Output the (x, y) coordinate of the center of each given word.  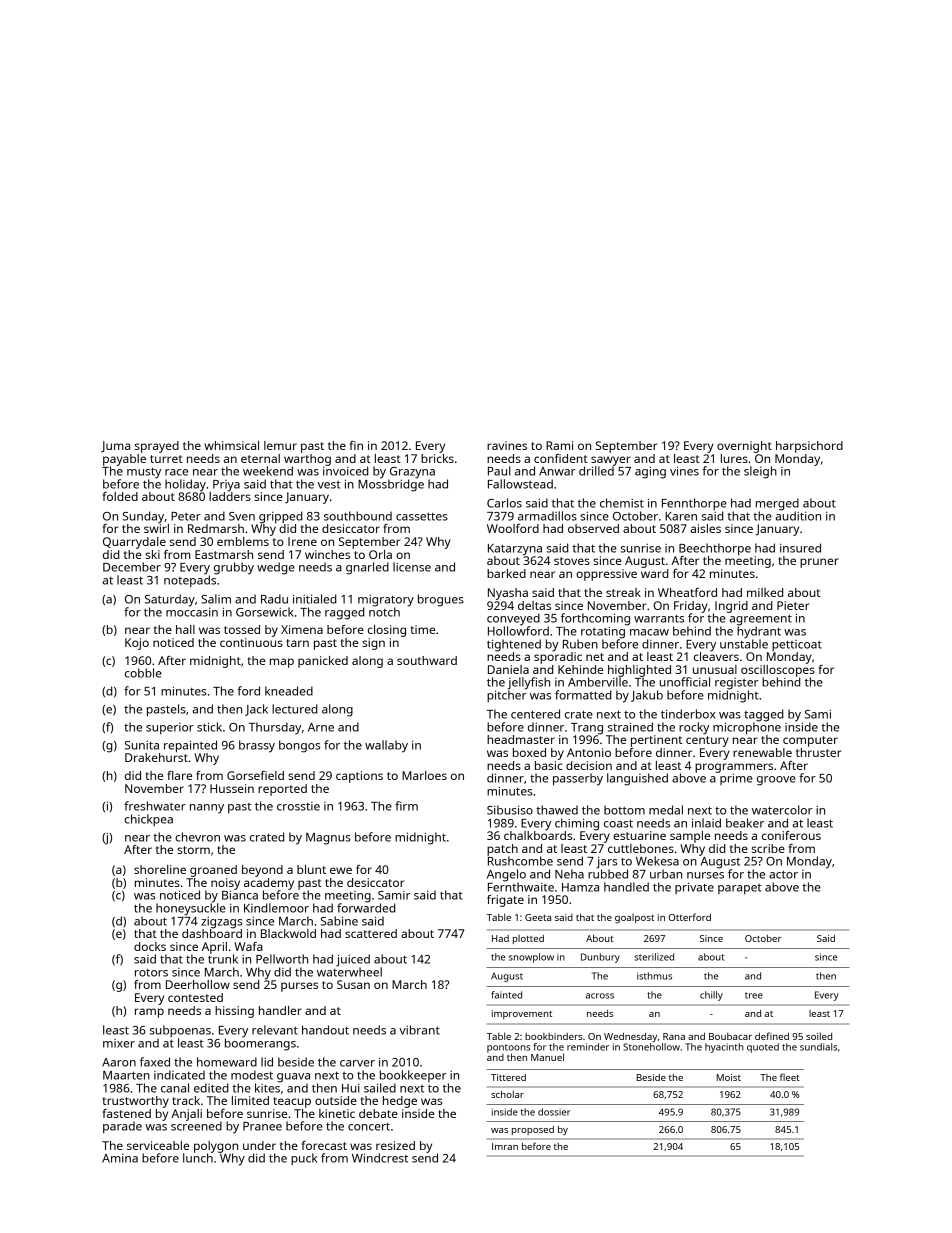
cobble (143, 673)
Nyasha (508, 594)
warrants (659, 618)
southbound (358, 516)
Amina (120, 1158)
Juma (115, 446)
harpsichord (809, 447)
